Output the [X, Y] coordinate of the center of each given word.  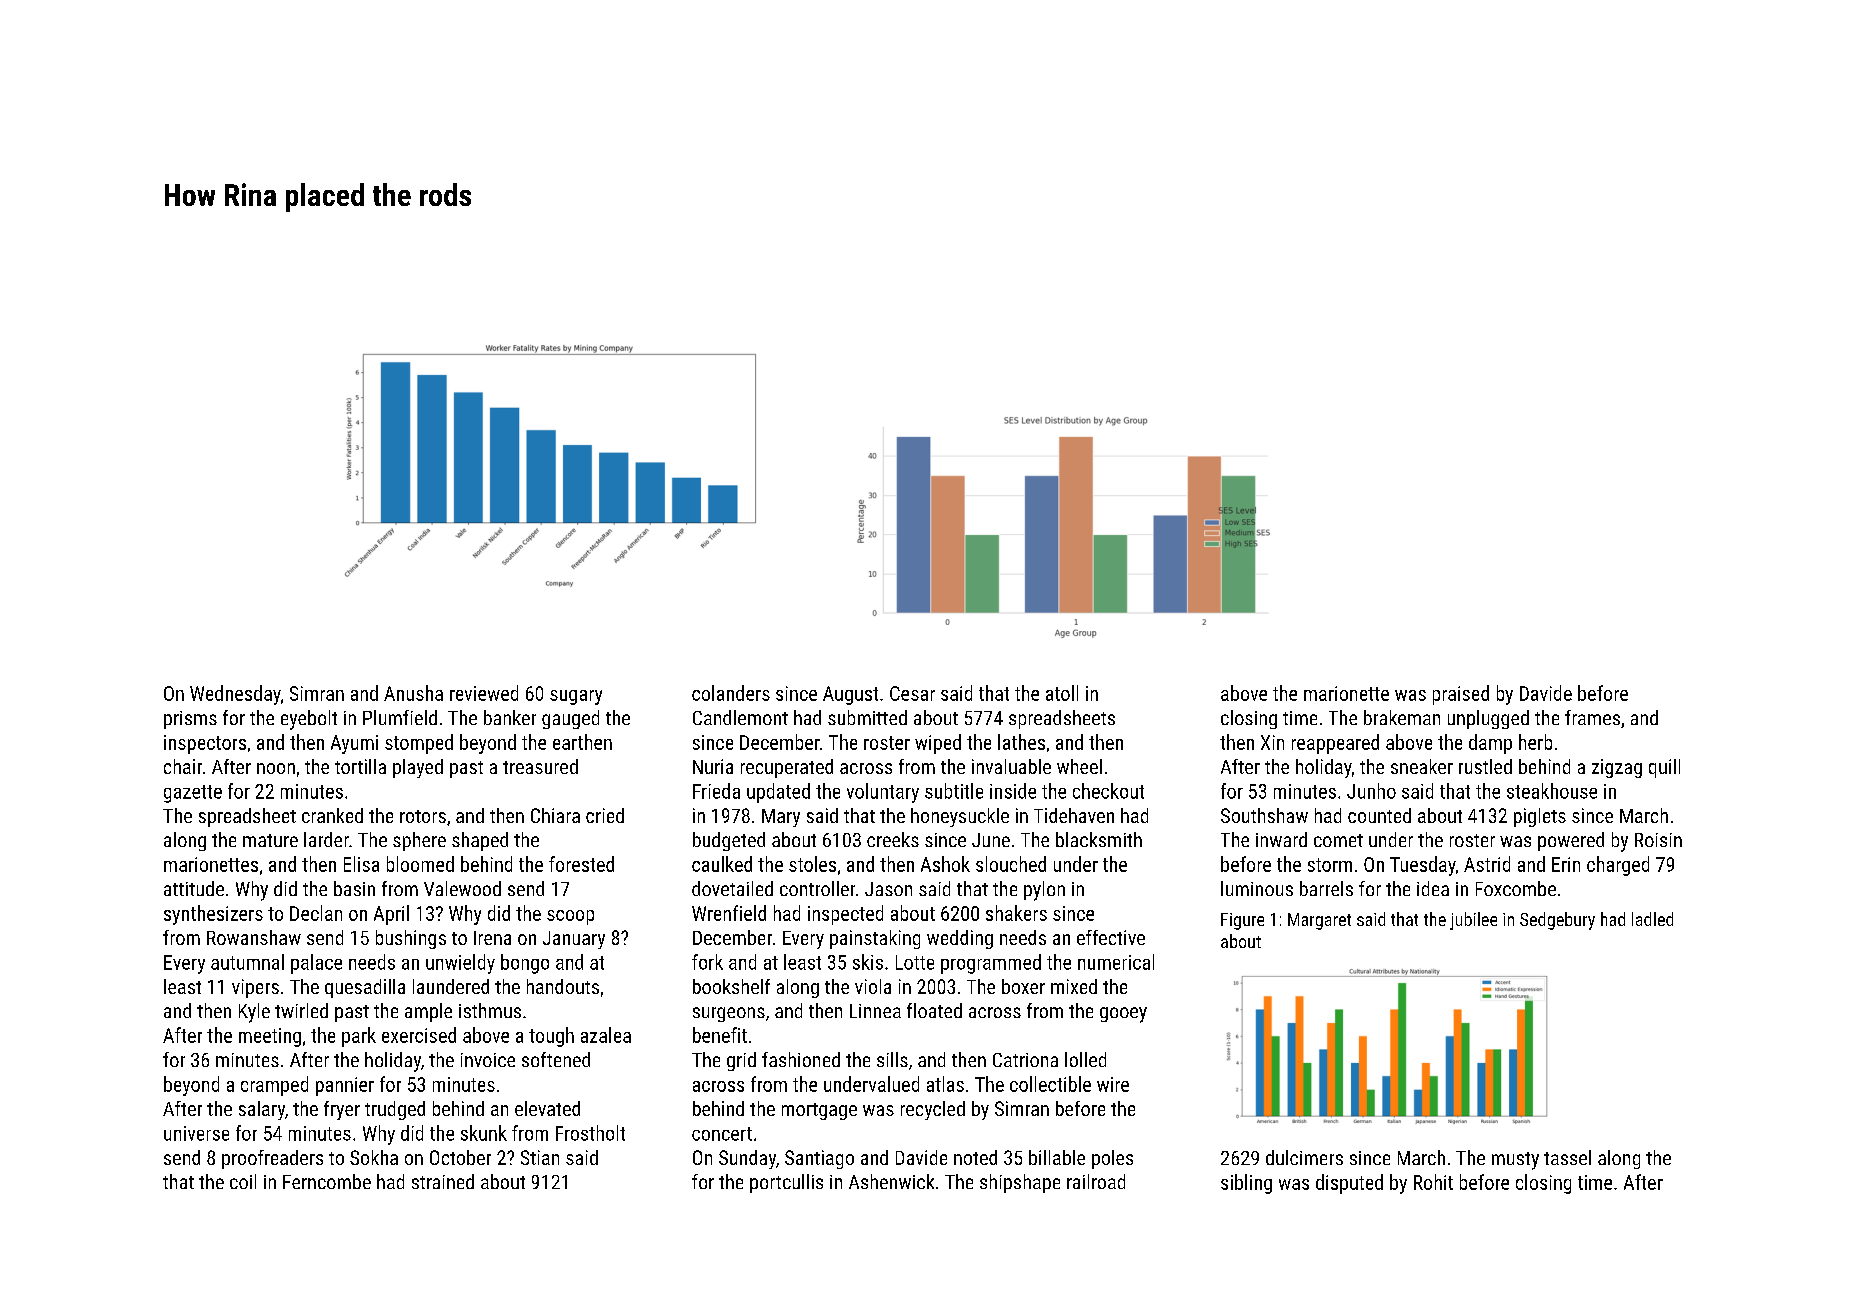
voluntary [883, 793]
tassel [1567, 1157]
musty [1515, 1161]
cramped [274, 1086]
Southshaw [1264, 815]
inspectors [205, 744]
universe [196, 1133]
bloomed [420, 864]
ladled [1652, 919]
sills [892, 1059]
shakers [1016, 913]
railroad [1096, 1181]
